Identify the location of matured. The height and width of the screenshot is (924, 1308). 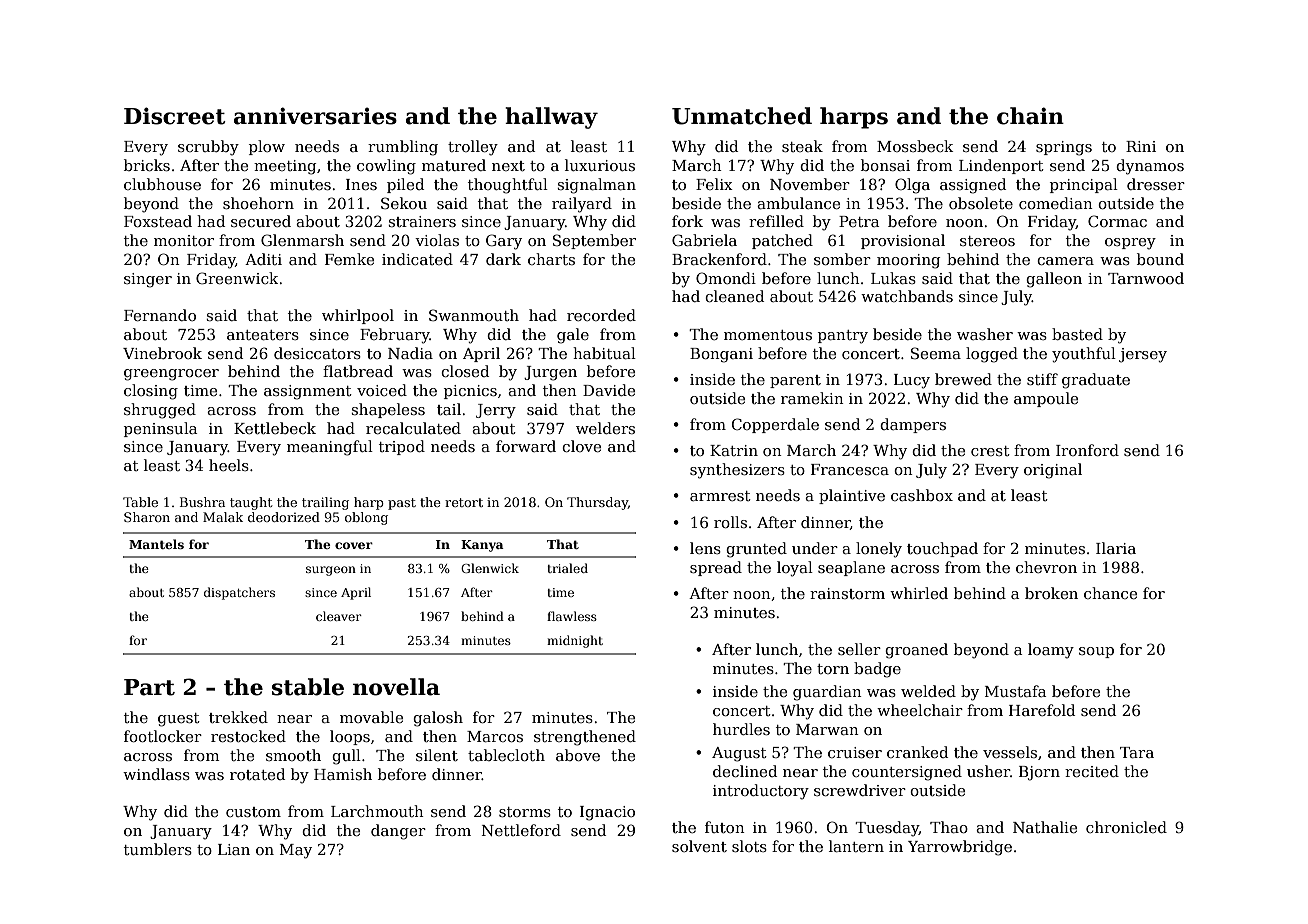
(454, 165).
